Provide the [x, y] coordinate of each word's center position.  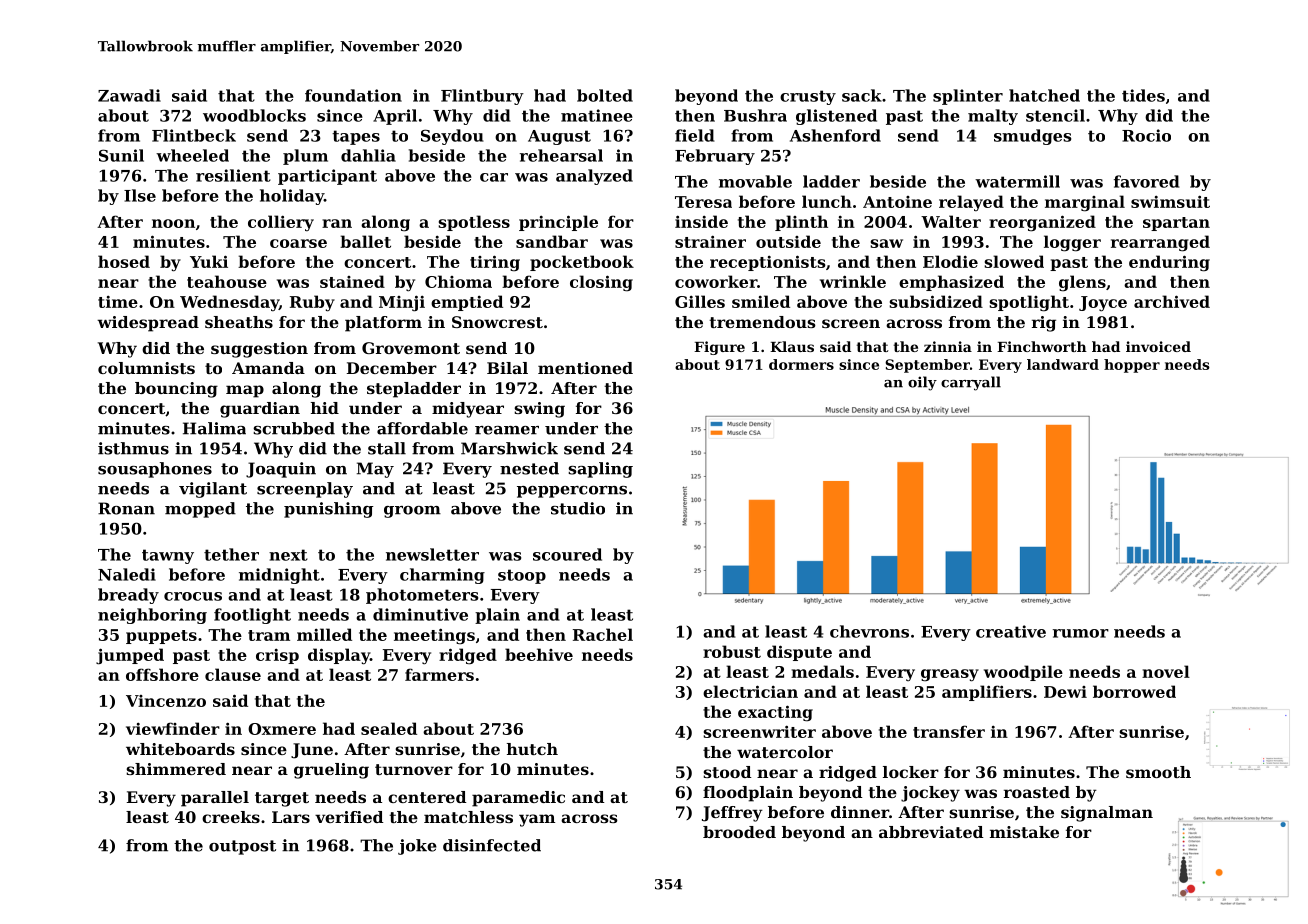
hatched [1044, 95]
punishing [328, 510]
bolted [605, 95]
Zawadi [129, 95]
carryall [971, 383]
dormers [801, 364]
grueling [331, 771]
